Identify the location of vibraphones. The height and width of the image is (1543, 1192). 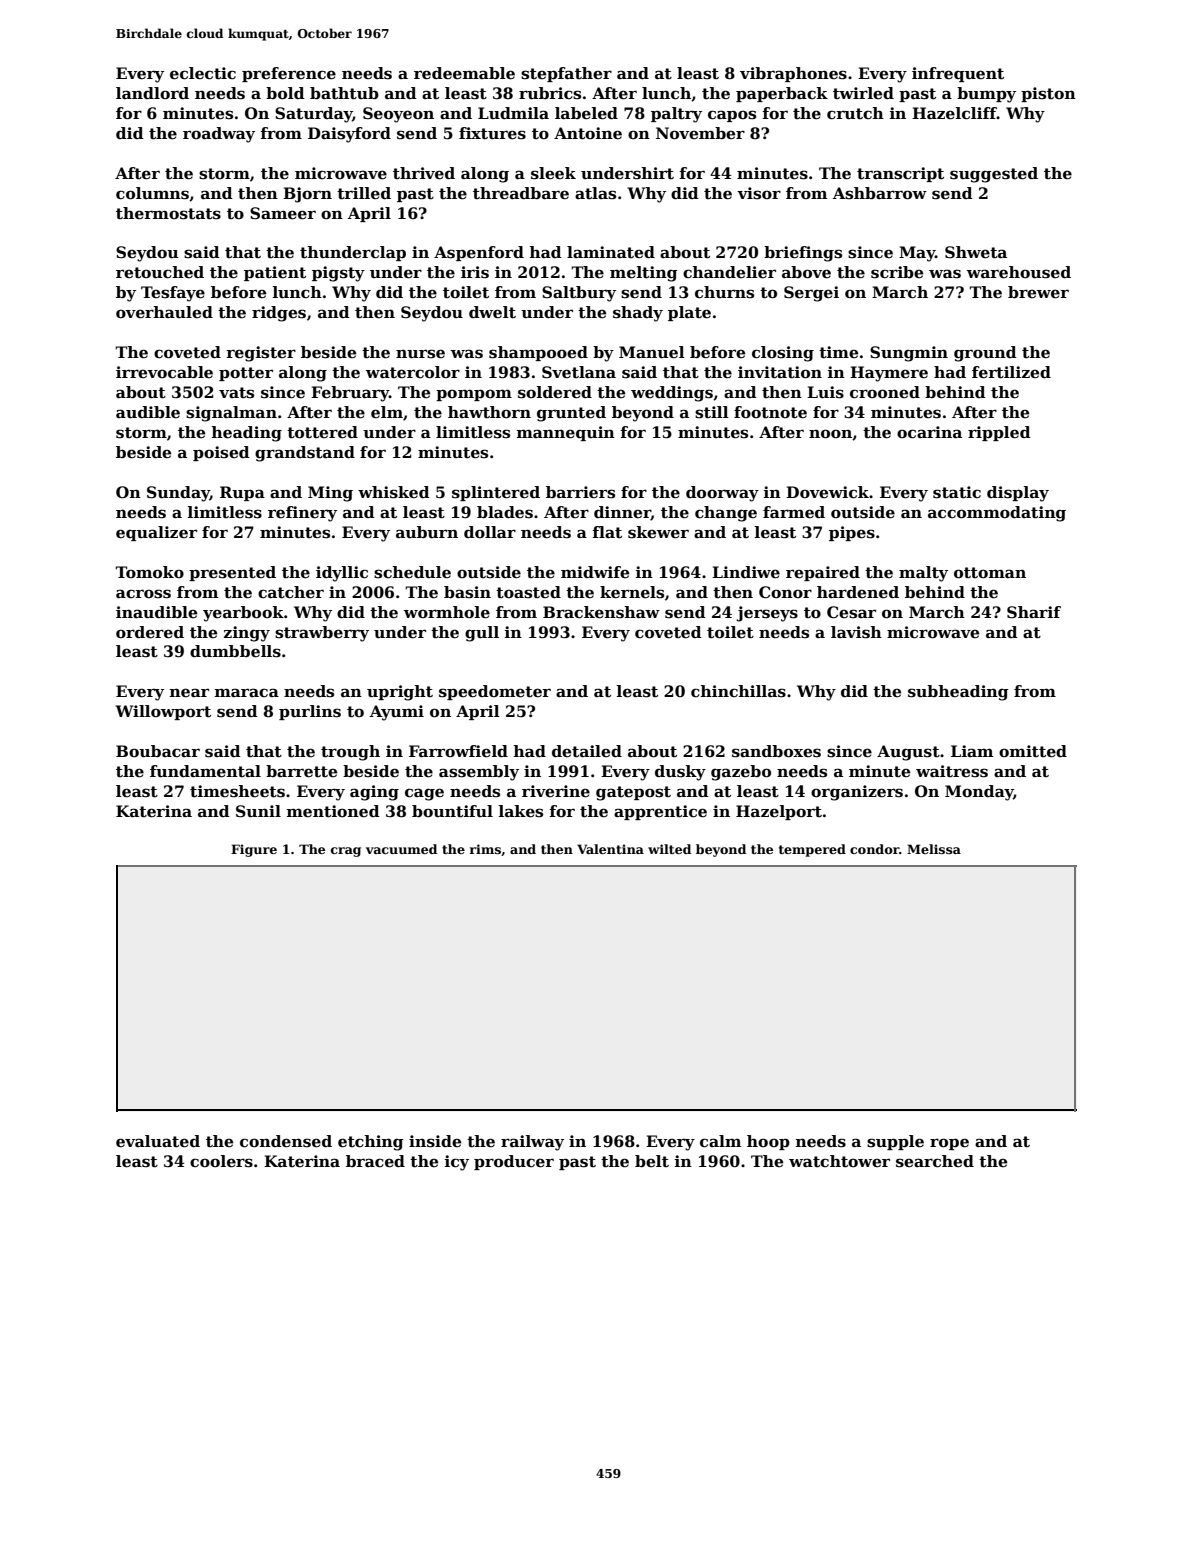
(793, 74).
